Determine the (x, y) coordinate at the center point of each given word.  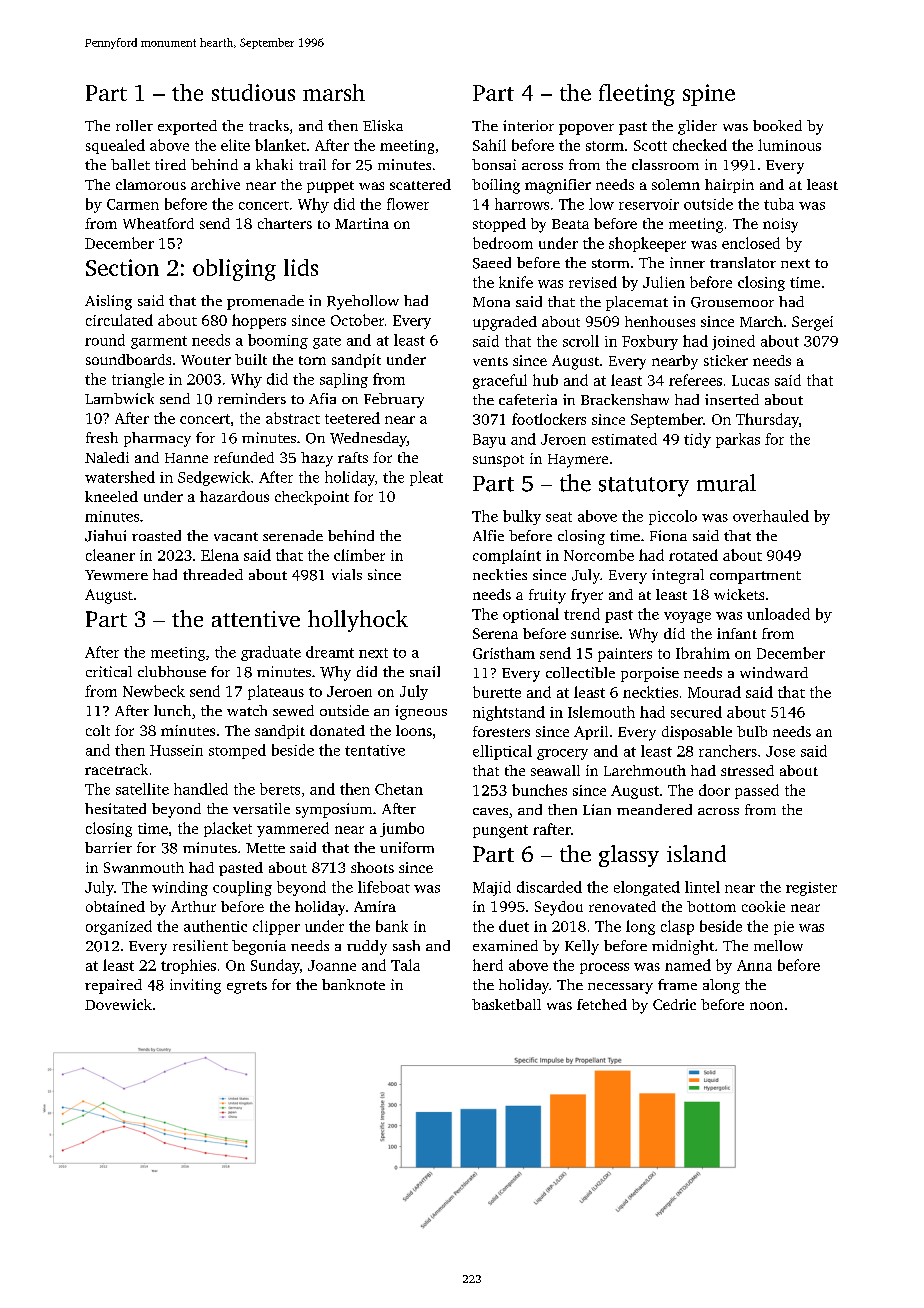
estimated (624, 439)
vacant (236, 536)
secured (696, 712)
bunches (539, 790)
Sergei (812, 323)
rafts (353, 457)
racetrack (116, 769)
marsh (334, 92)
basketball (506, 1004)
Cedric (674, 1004)
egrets (247, 987)
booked (777, 125)
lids (301, 267)
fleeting (637, 95)
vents (490, 361)
